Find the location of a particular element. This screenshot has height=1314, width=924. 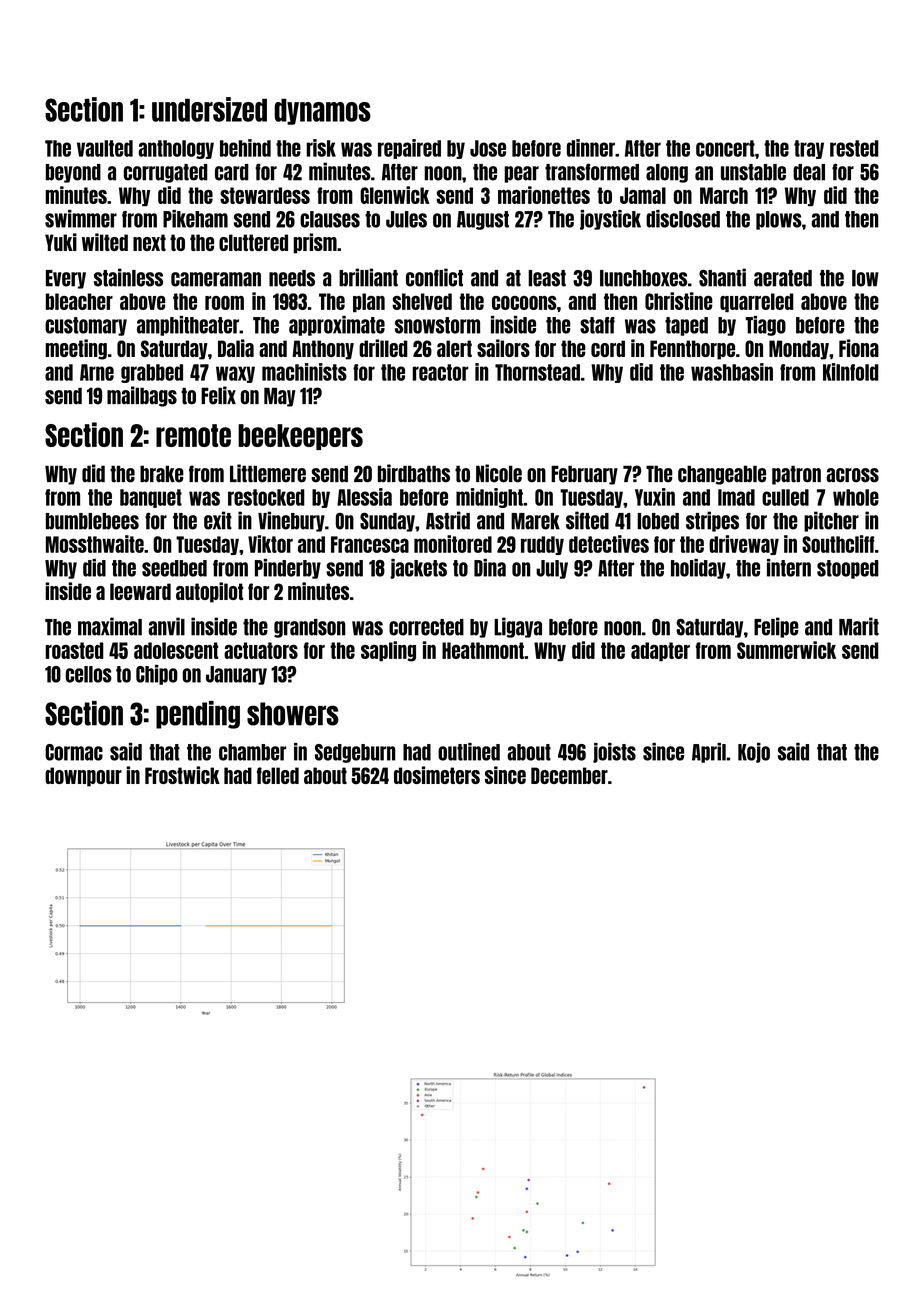

lunchboxes is located at coordinates (643, 278).
